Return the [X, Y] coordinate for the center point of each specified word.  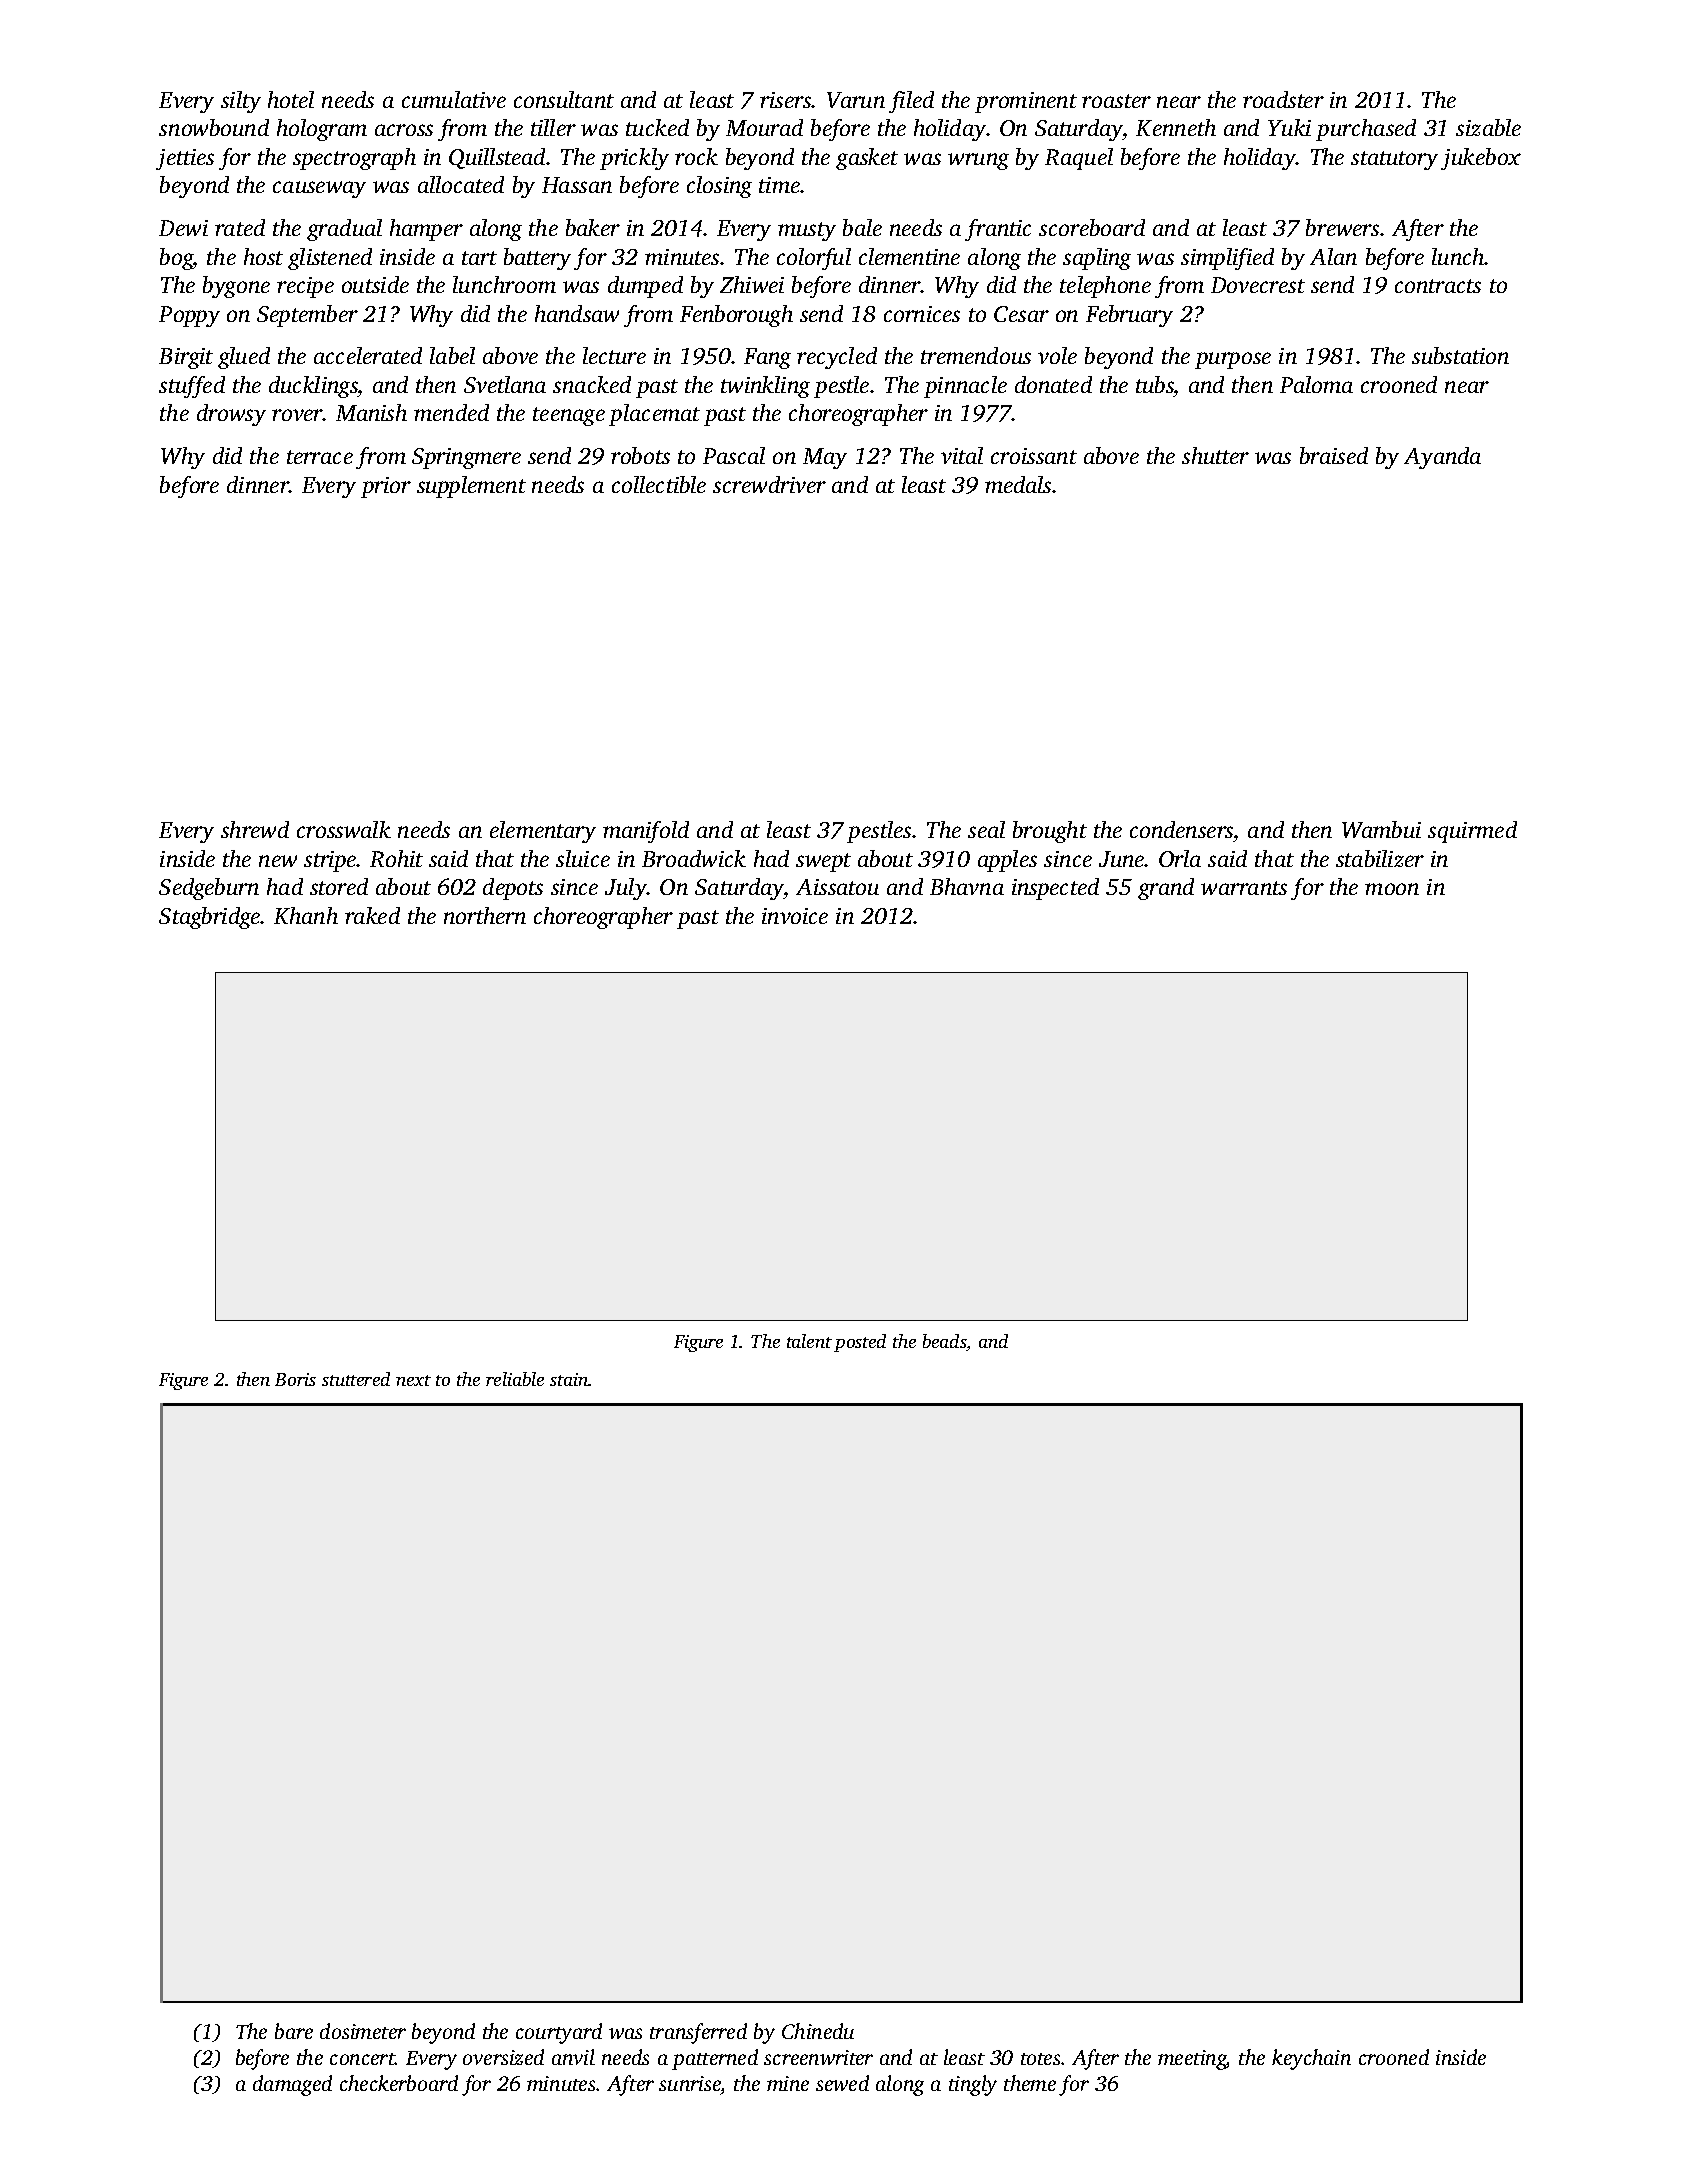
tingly [973, 2085]
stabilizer [1380, 858]
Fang [767, 358]
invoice [795, 916]
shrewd [255, 829]
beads [944, 1341]
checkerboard [399, 2083]
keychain [1311, 2059]
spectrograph [354, 159]
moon [1392, 889]
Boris [295, 1379]
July [626, 889]
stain [569, 1379]
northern [485, 915]
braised [1334, 455]
